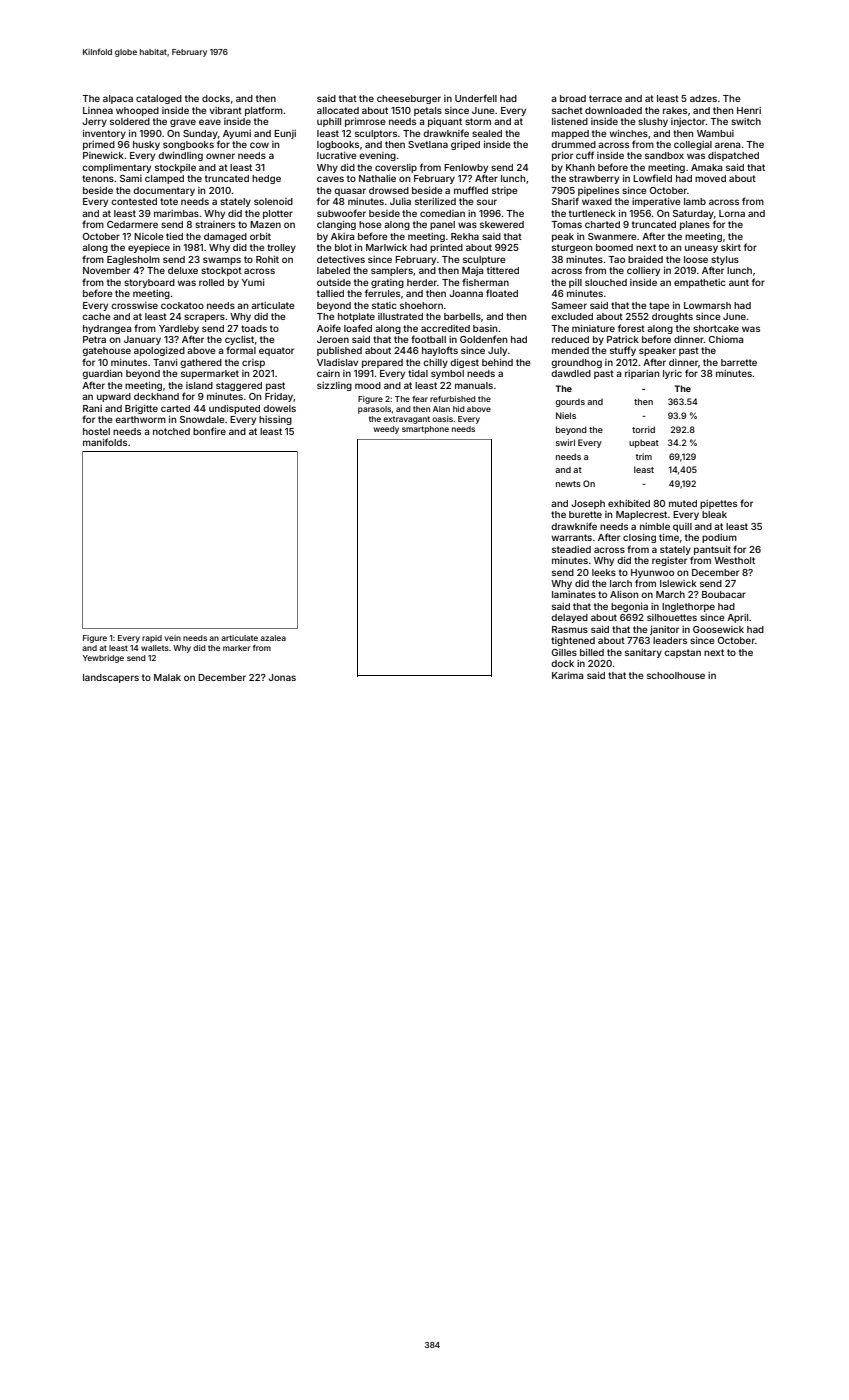 This screenshot has width=849, height=1400. I want to click on torrid, so click(643, 429).
